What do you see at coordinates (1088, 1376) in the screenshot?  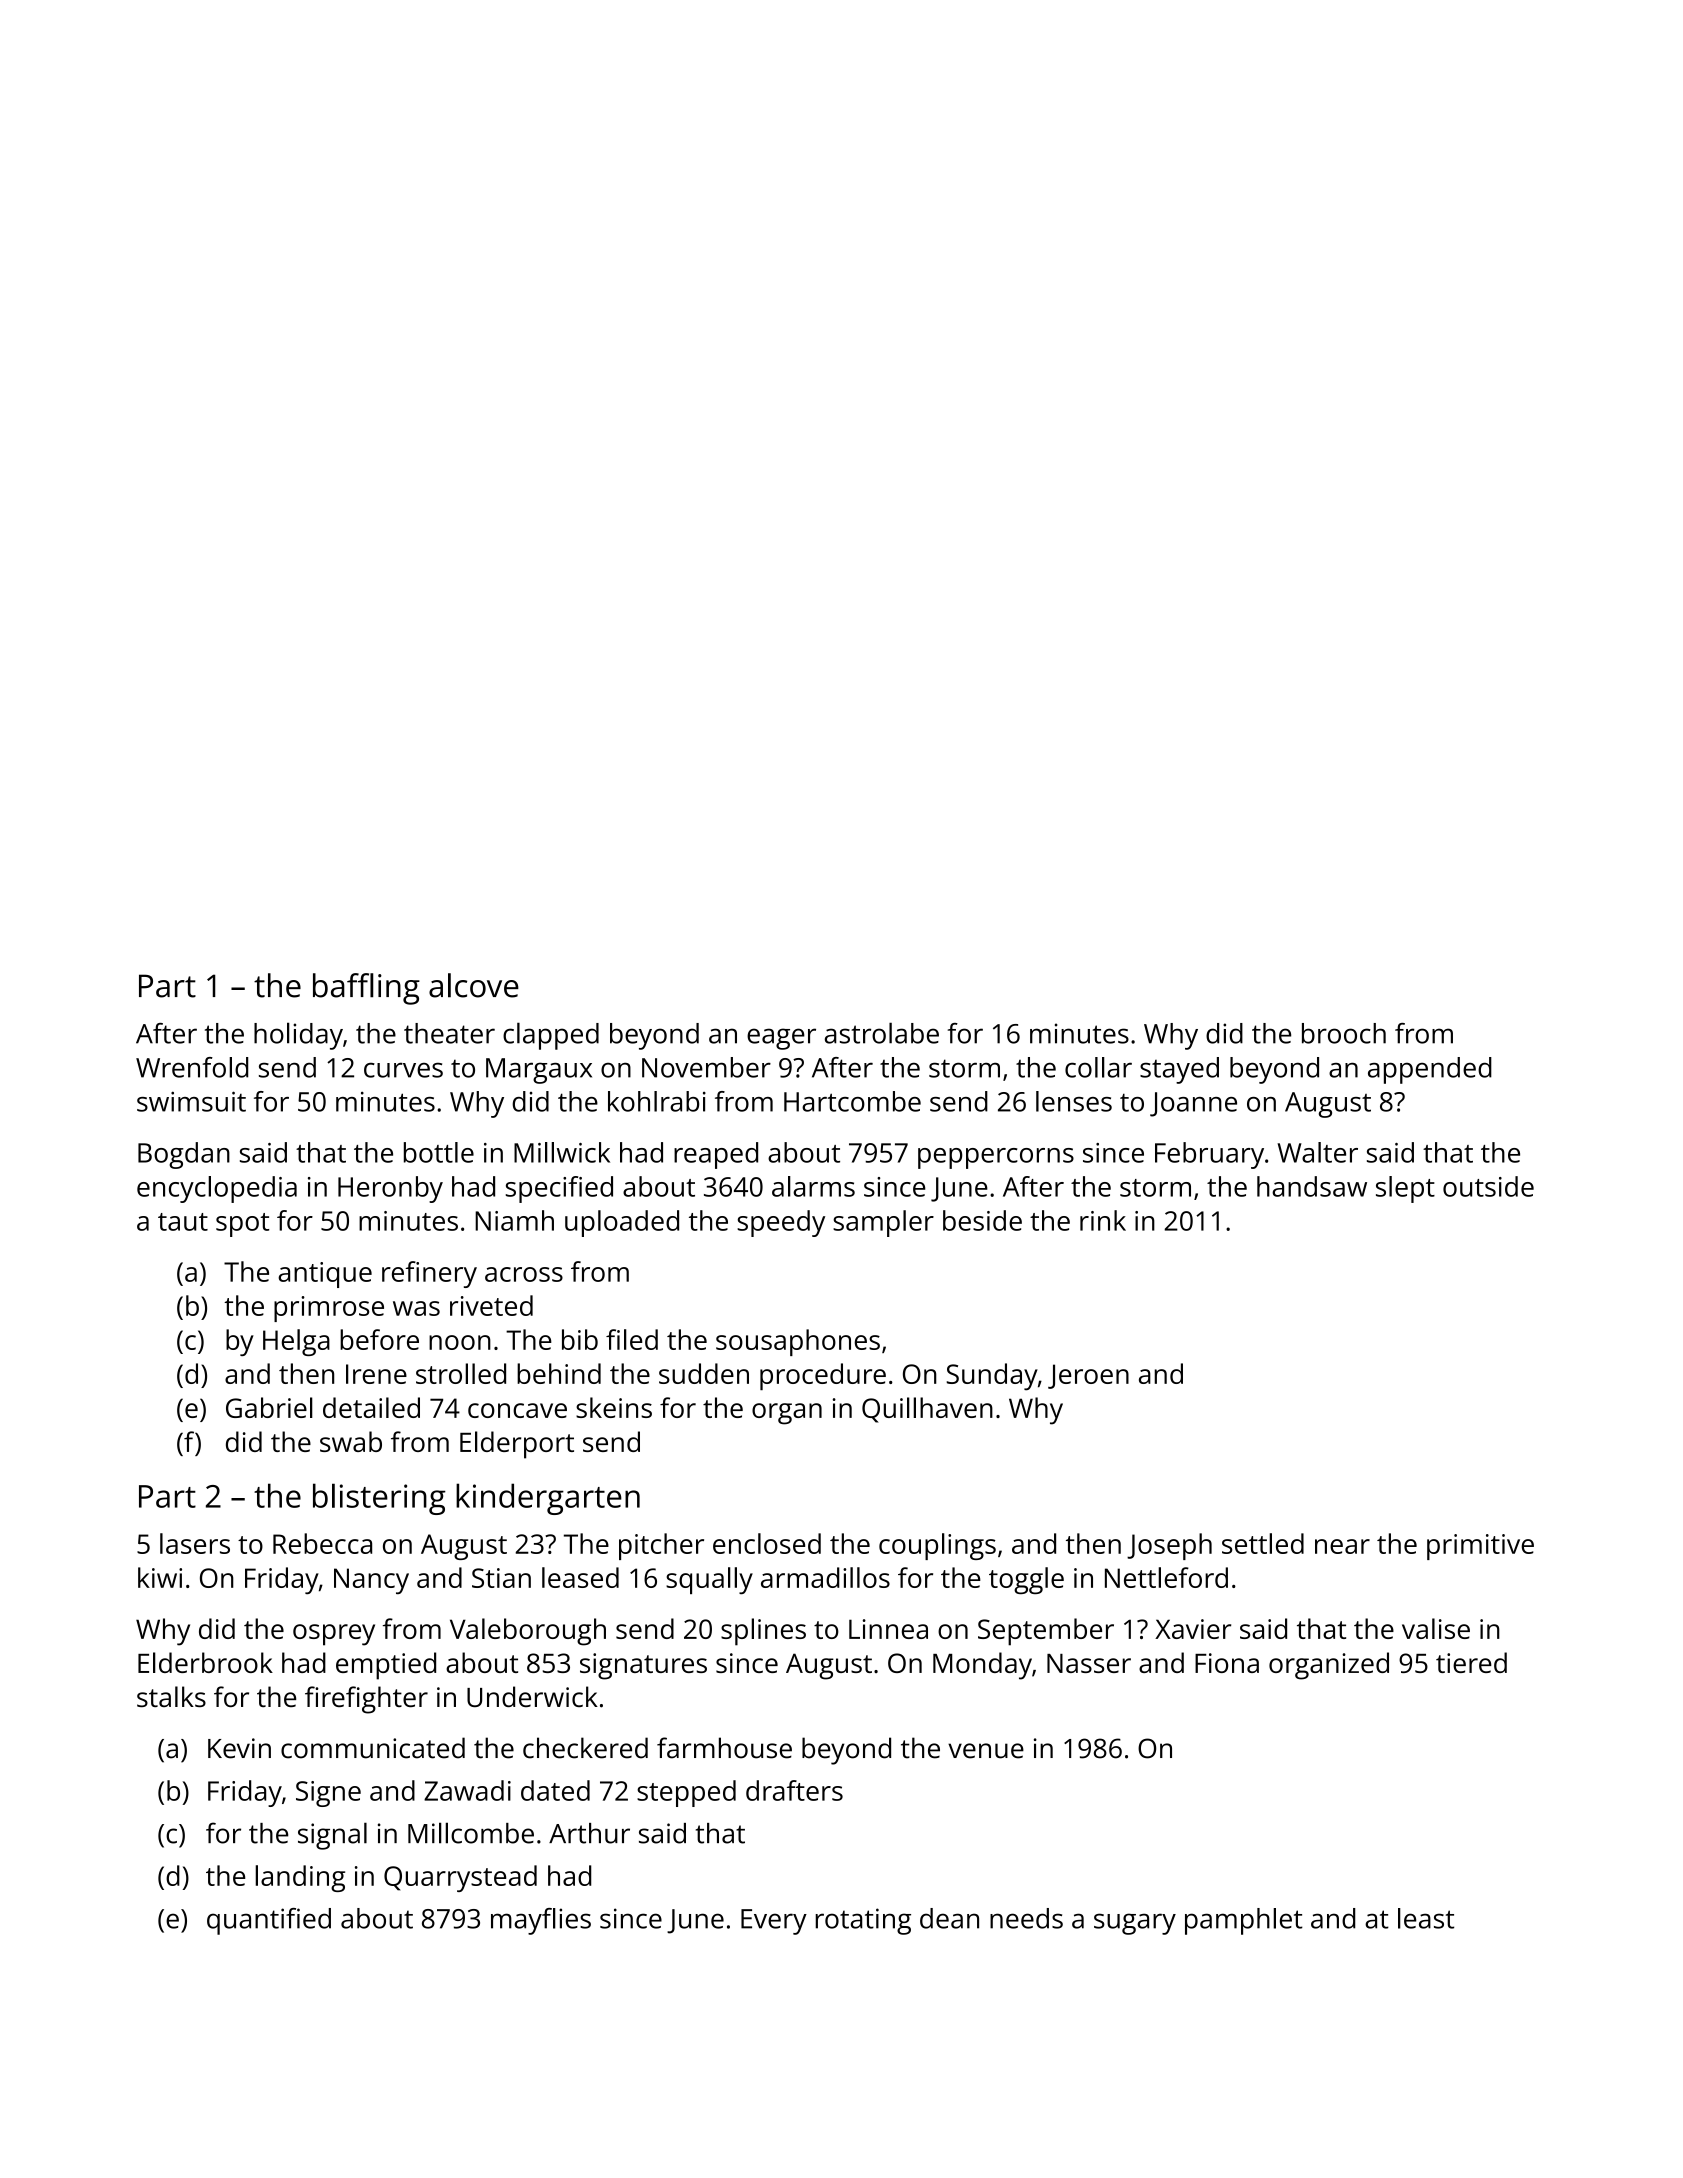 I see `Jeroen` at bounding box center [1088, 1376].
